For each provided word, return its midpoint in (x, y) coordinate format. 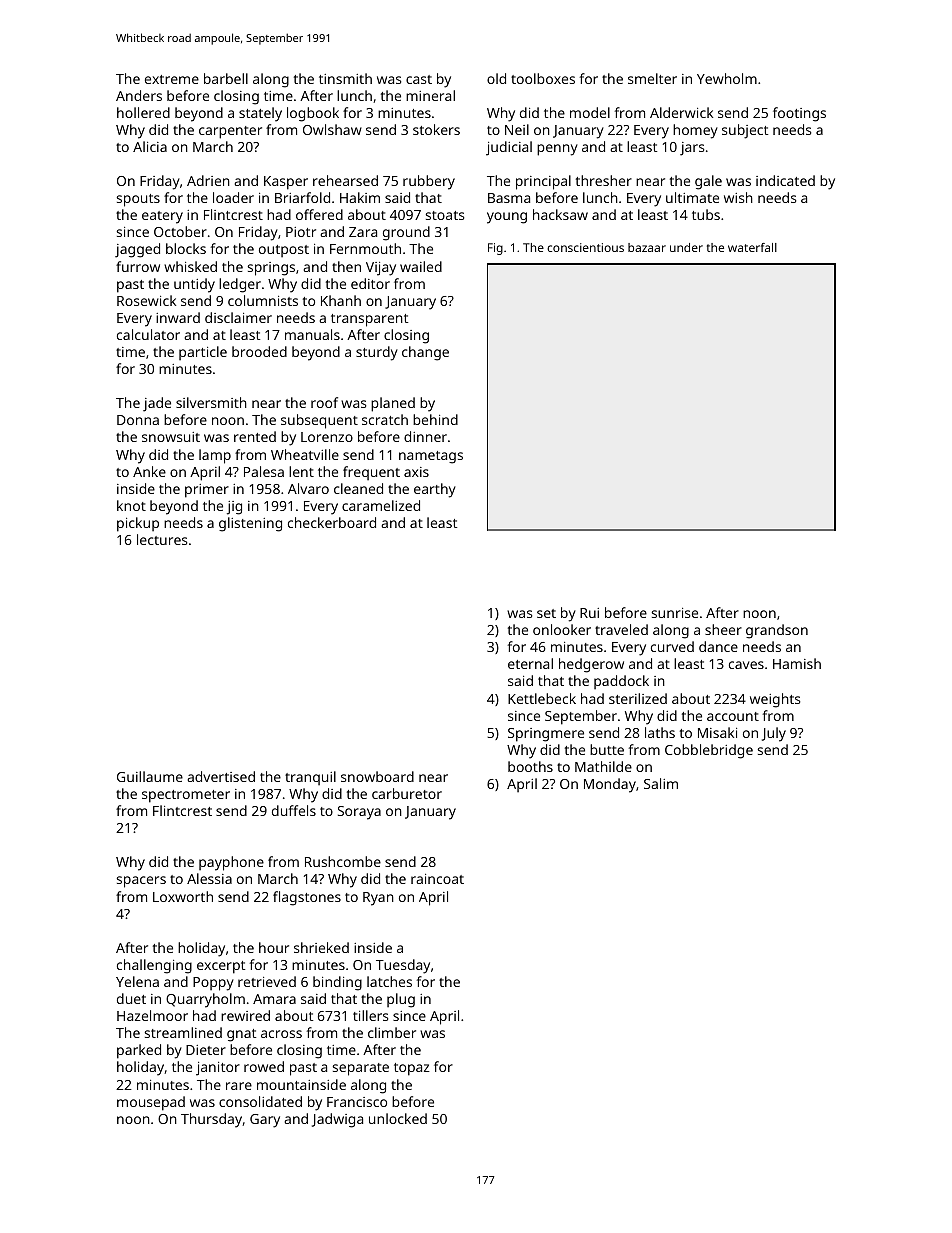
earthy (435, 490)
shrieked (321, 947)
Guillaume (150, 776)
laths (660, 732)
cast (419, 79)
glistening (250, 524)
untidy (194, 285)
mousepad (151, 1103)
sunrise (675, 613)
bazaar (647, 247)
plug (401, 1000)
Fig (495, 249)
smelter (652, 78)
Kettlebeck (542, 698)
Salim (661, 783)
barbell (226, 78)
